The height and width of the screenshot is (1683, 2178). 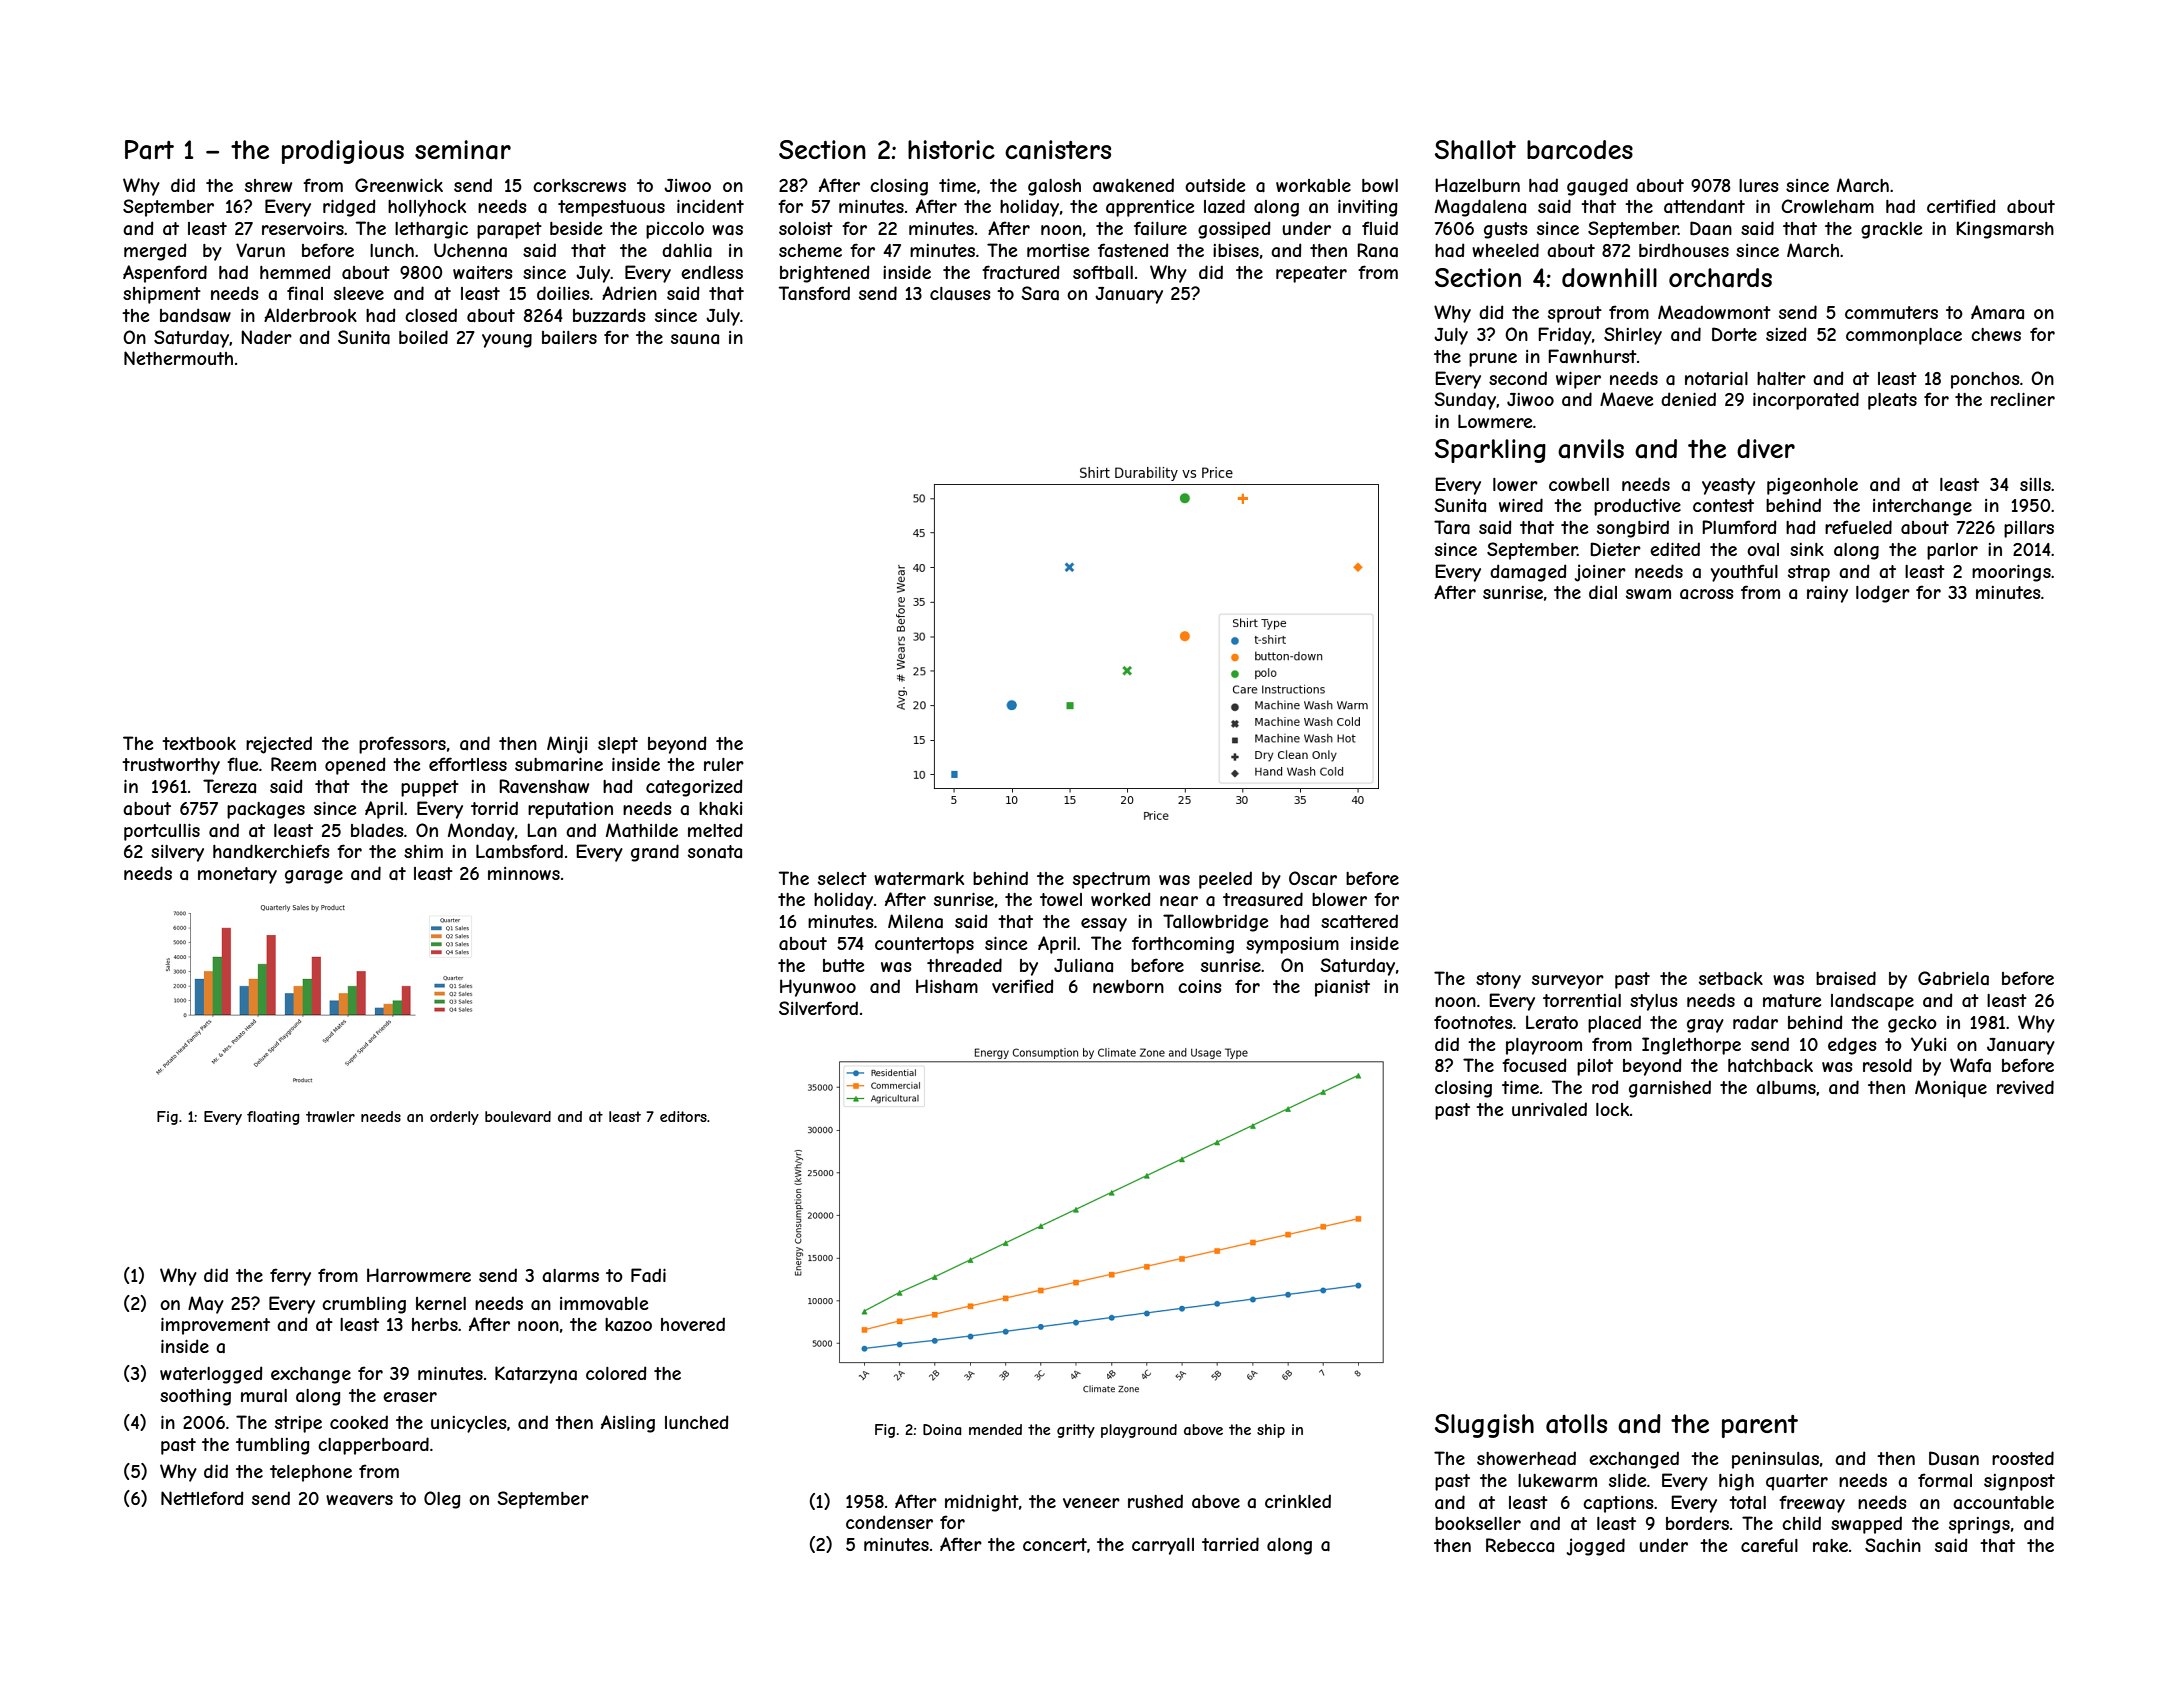 What do you see at coordinates (570, 1275) in the screenshot?
I see `alarms` at bounding box center [570, 1275].
